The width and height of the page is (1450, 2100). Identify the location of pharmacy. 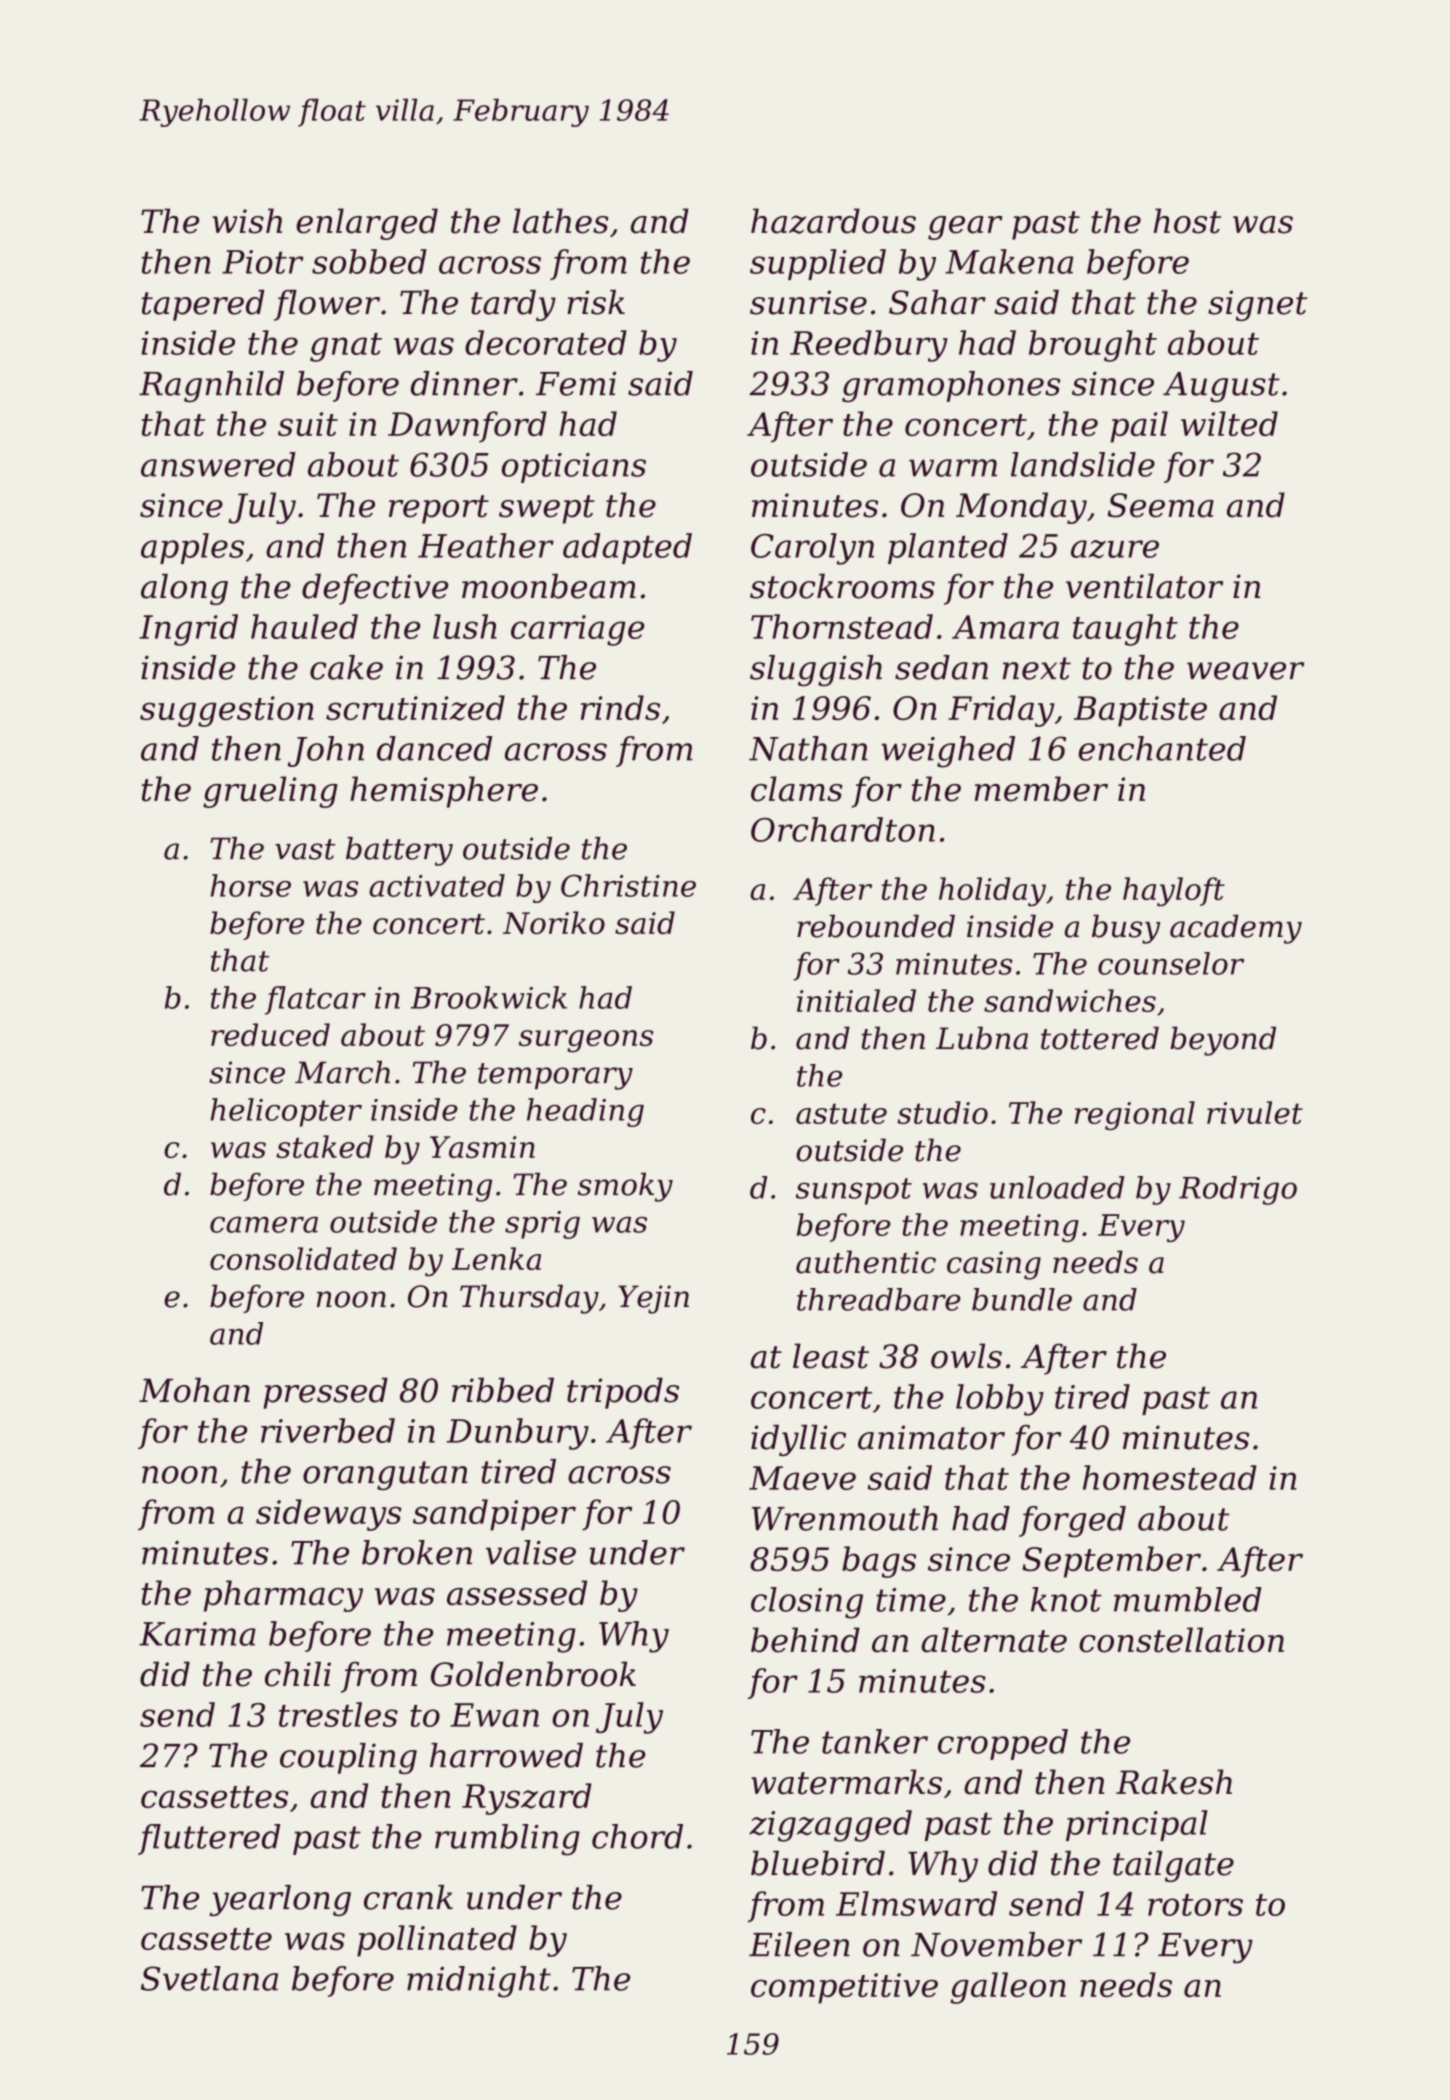
(283, 1596).
